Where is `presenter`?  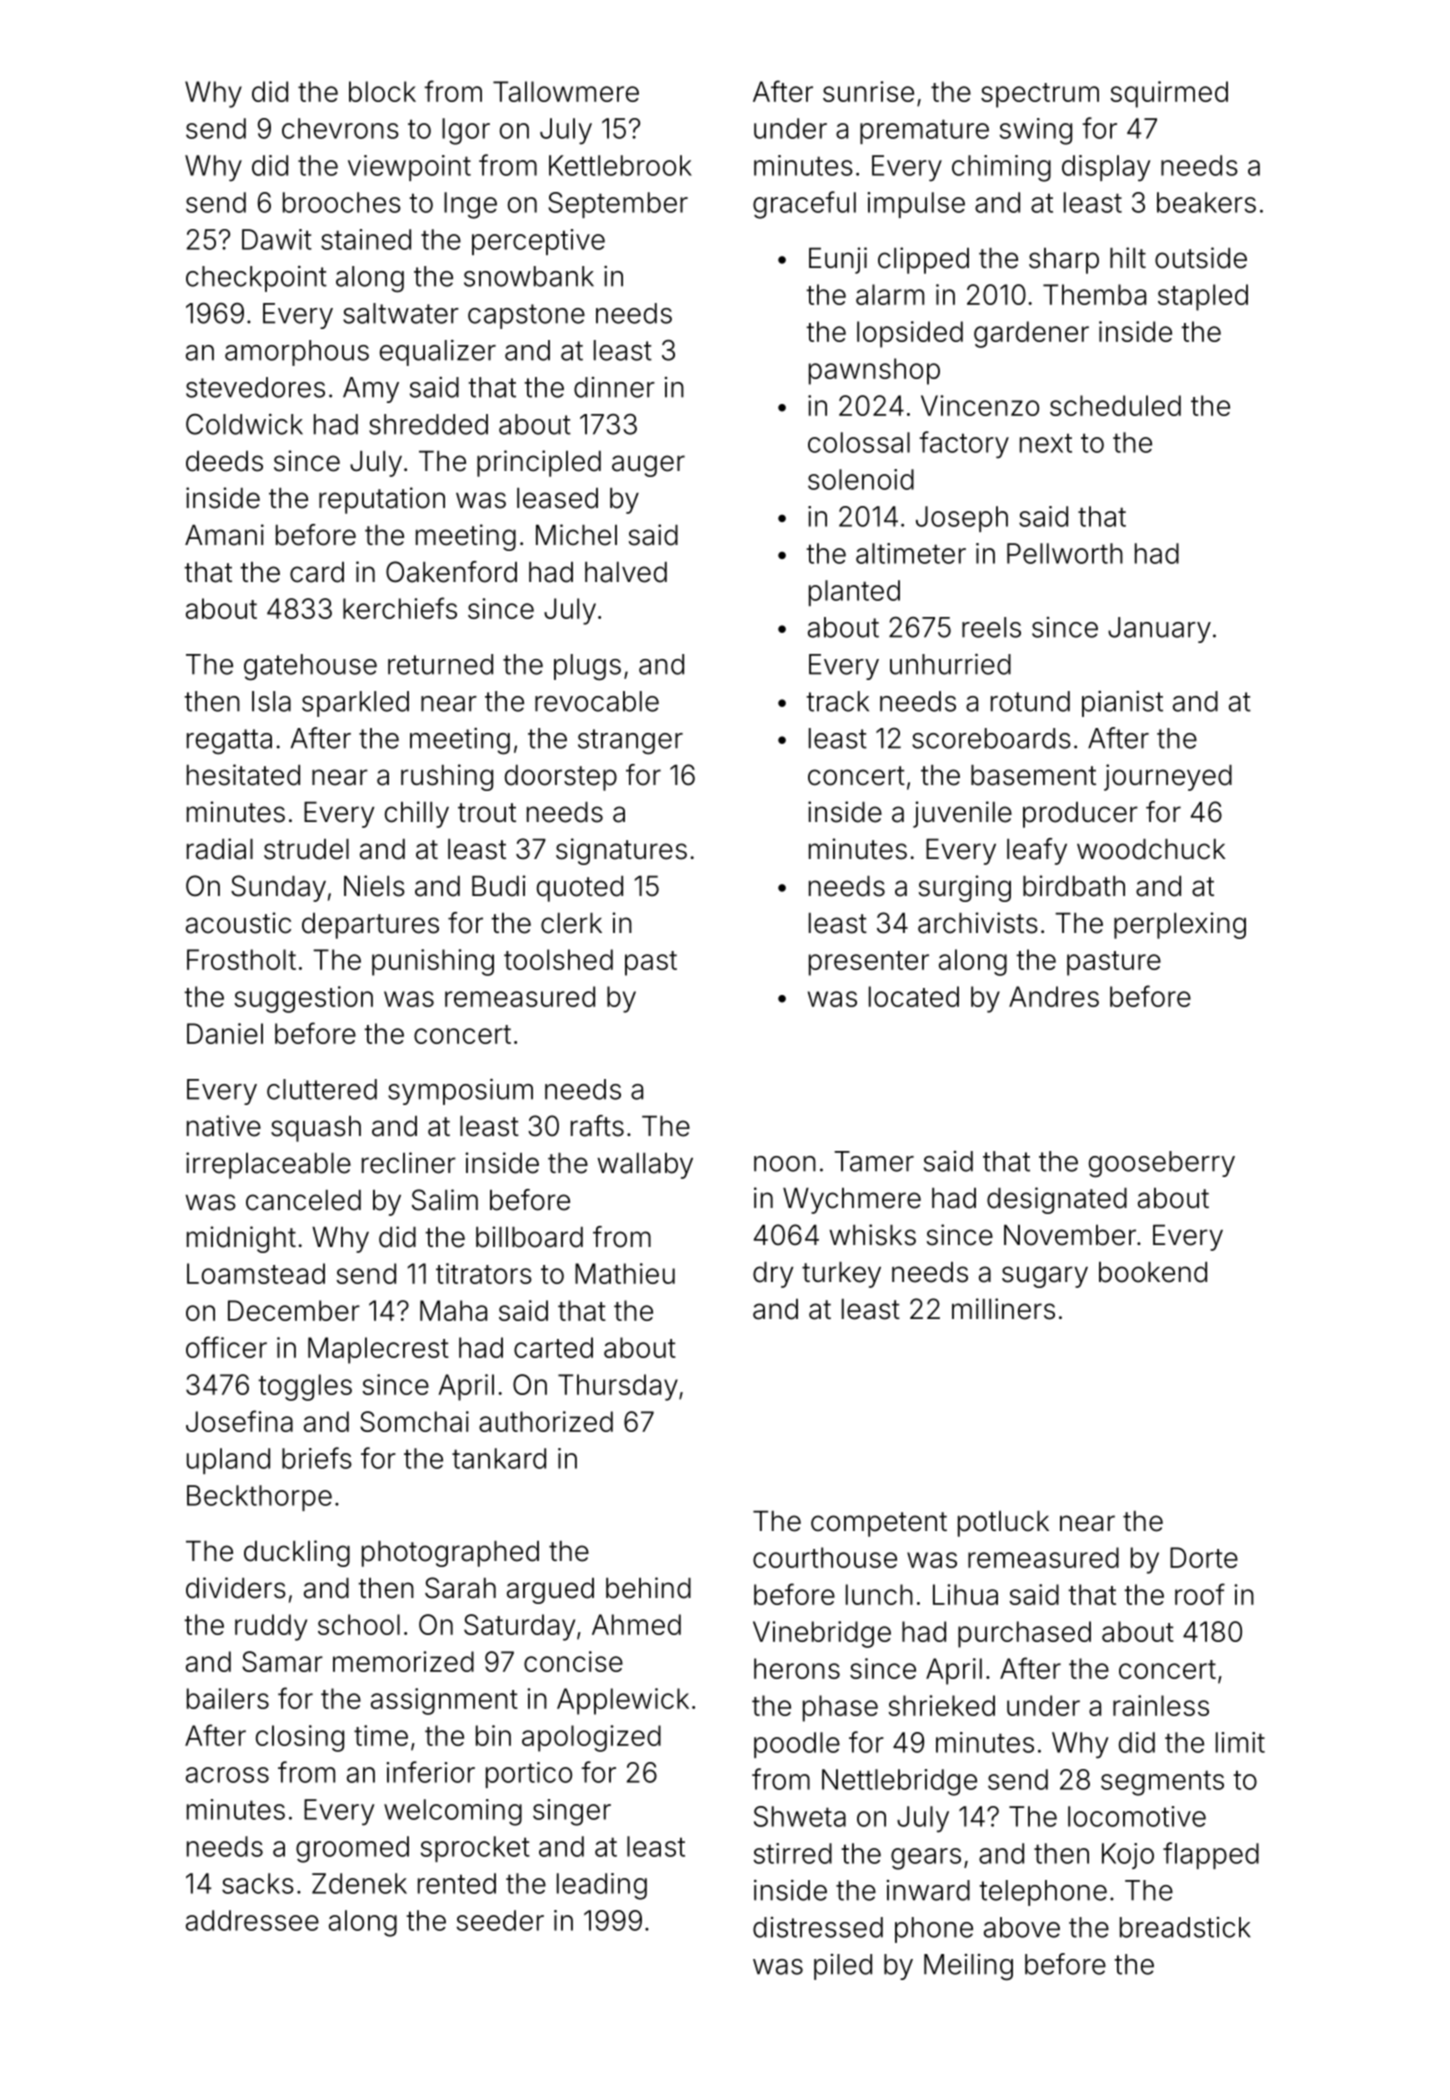 presenter is located at coordinates (869, 963).
